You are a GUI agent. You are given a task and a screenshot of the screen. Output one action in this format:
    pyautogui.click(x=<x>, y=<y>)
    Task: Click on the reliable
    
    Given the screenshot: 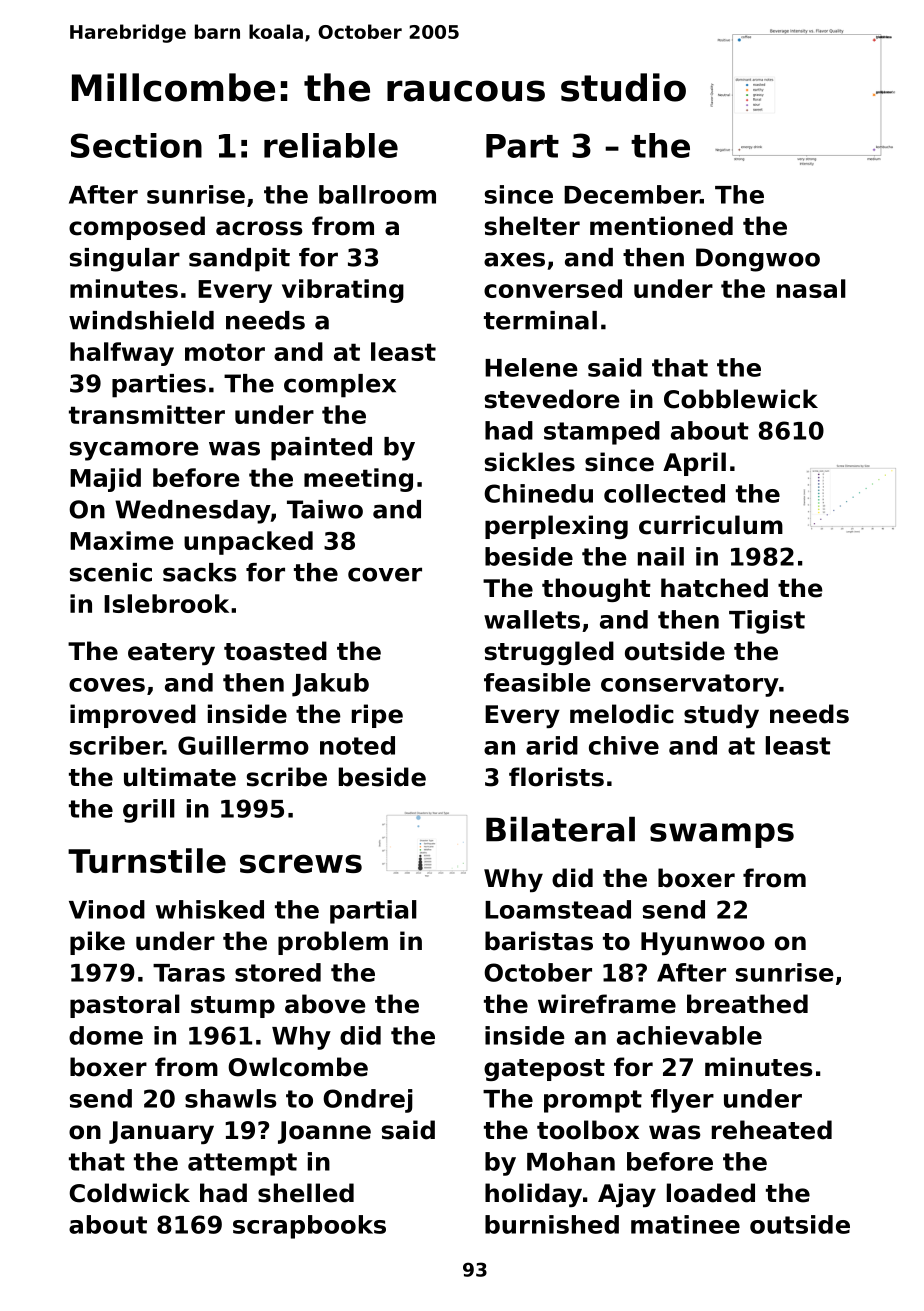 What is the action you would take?
    pyautogui.click(x=331, y=145)
